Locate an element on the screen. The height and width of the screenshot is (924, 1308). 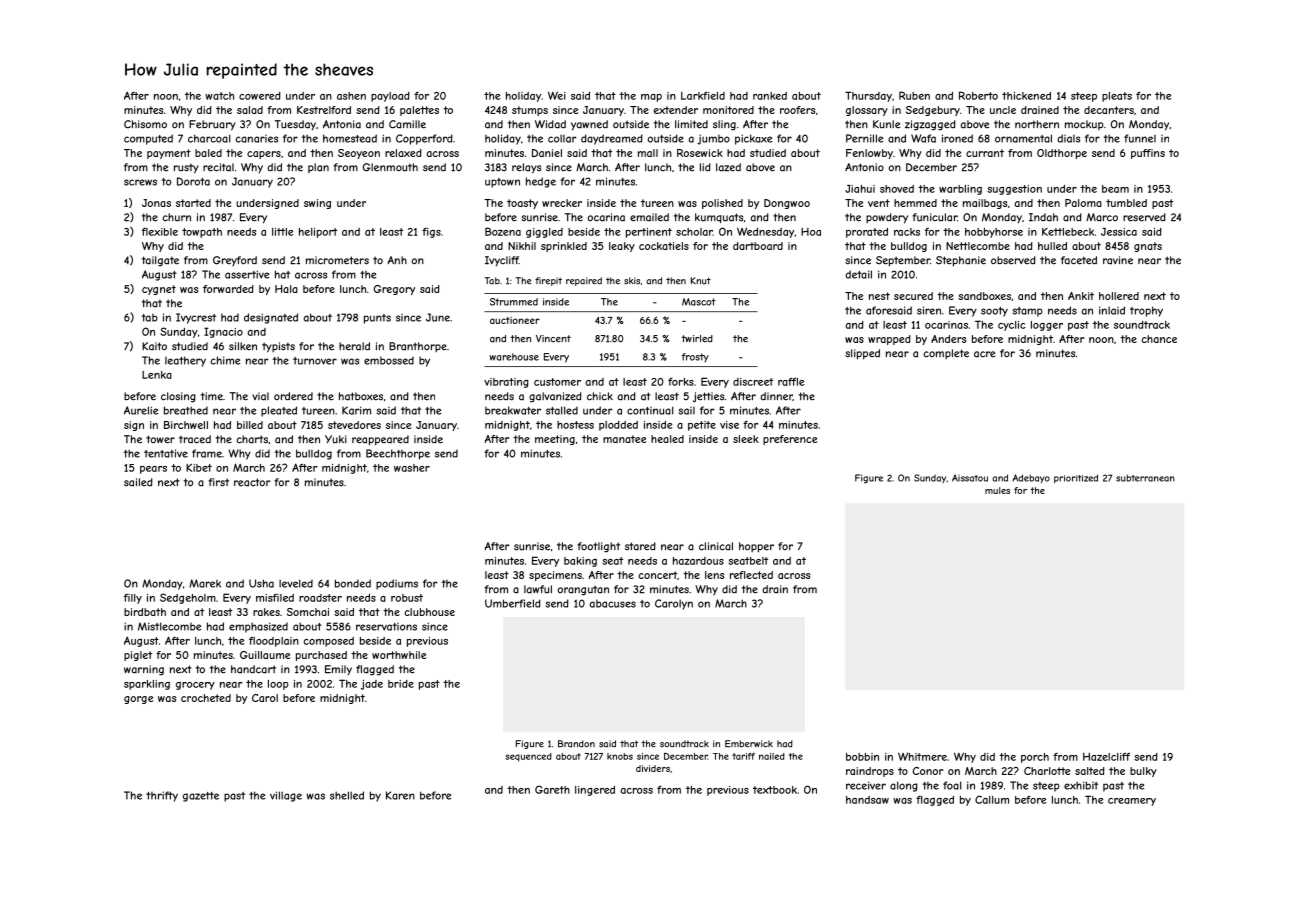
podiums is located at coordinates (397, 584).
